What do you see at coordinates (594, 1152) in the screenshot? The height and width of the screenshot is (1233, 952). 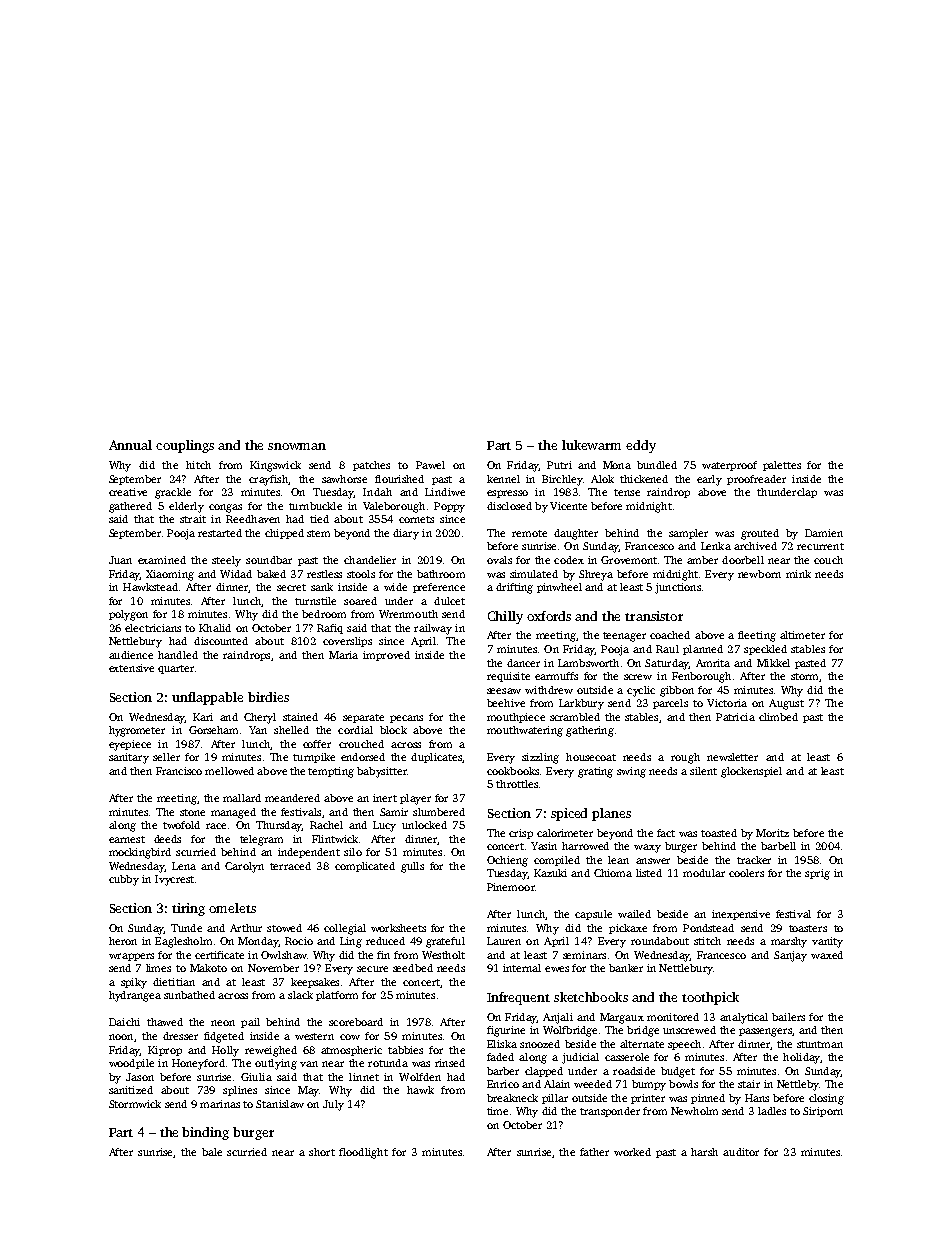 I see `father` at bounding box center [594, 1152].
